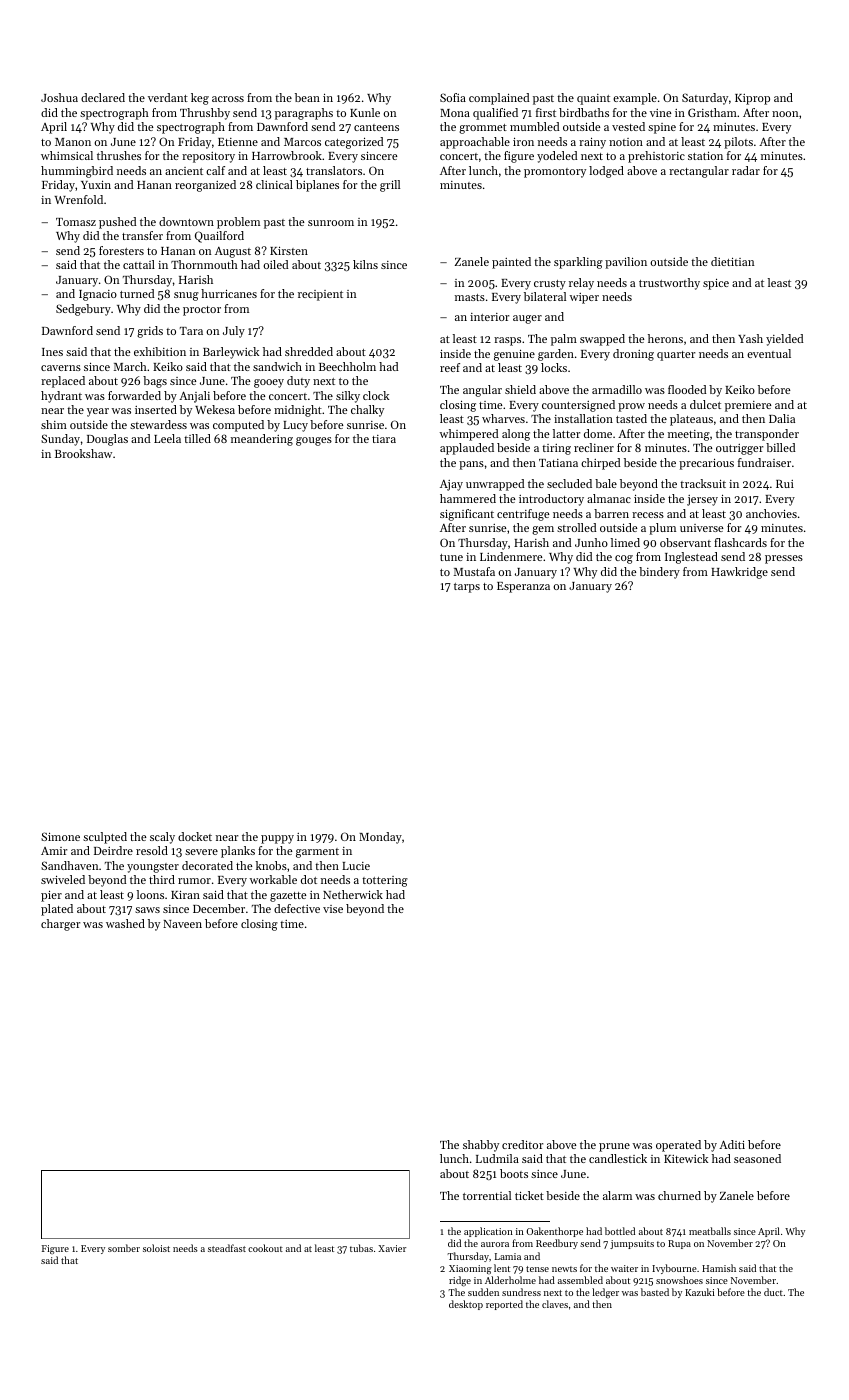  What do you see at coordinates (262, 440) in the page?
I see `meandering` at bounding box center [262, 440].
